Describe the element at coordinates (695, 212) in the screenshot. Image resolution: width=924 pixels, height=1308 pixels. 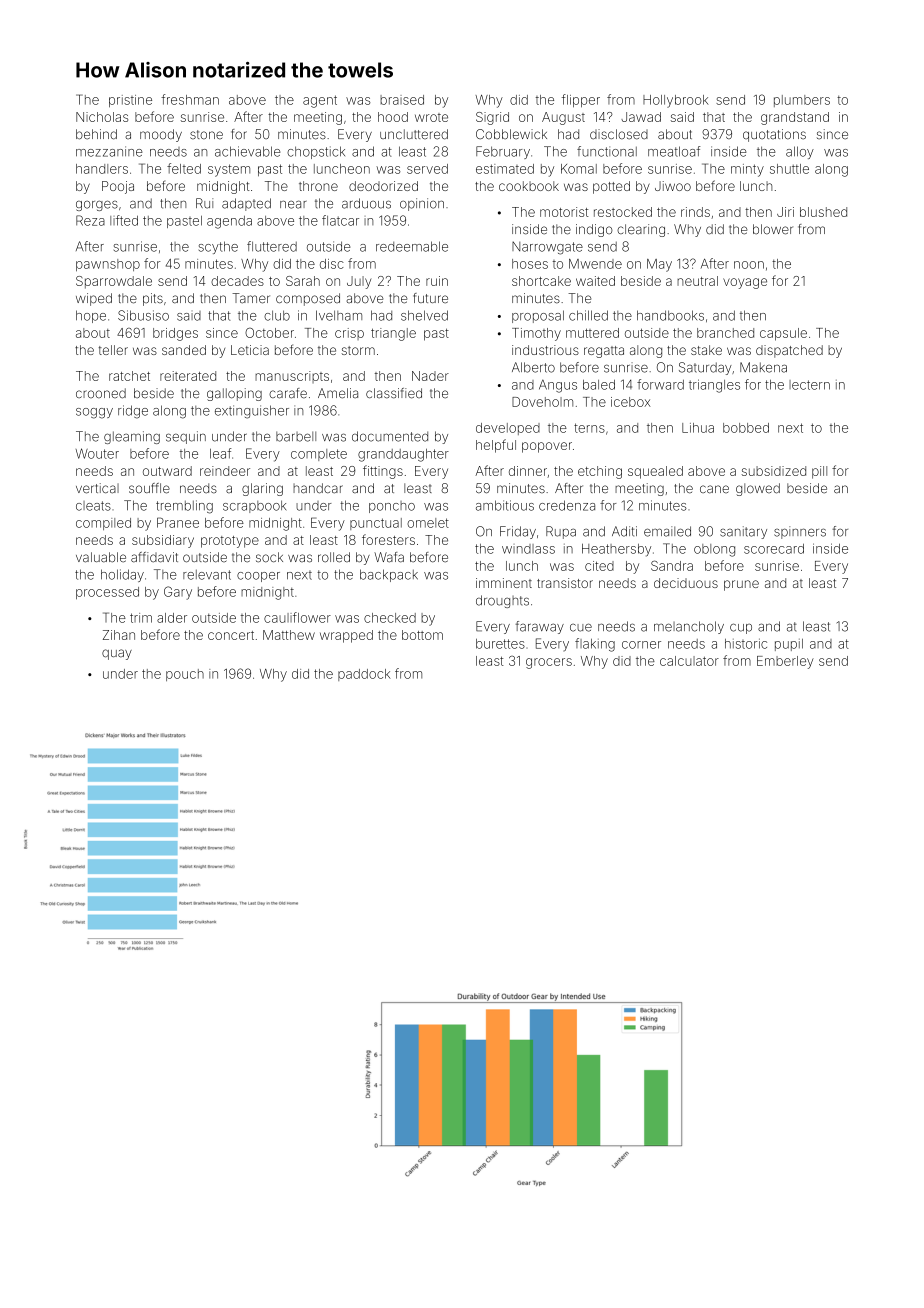
I see `rinds` at that location.
